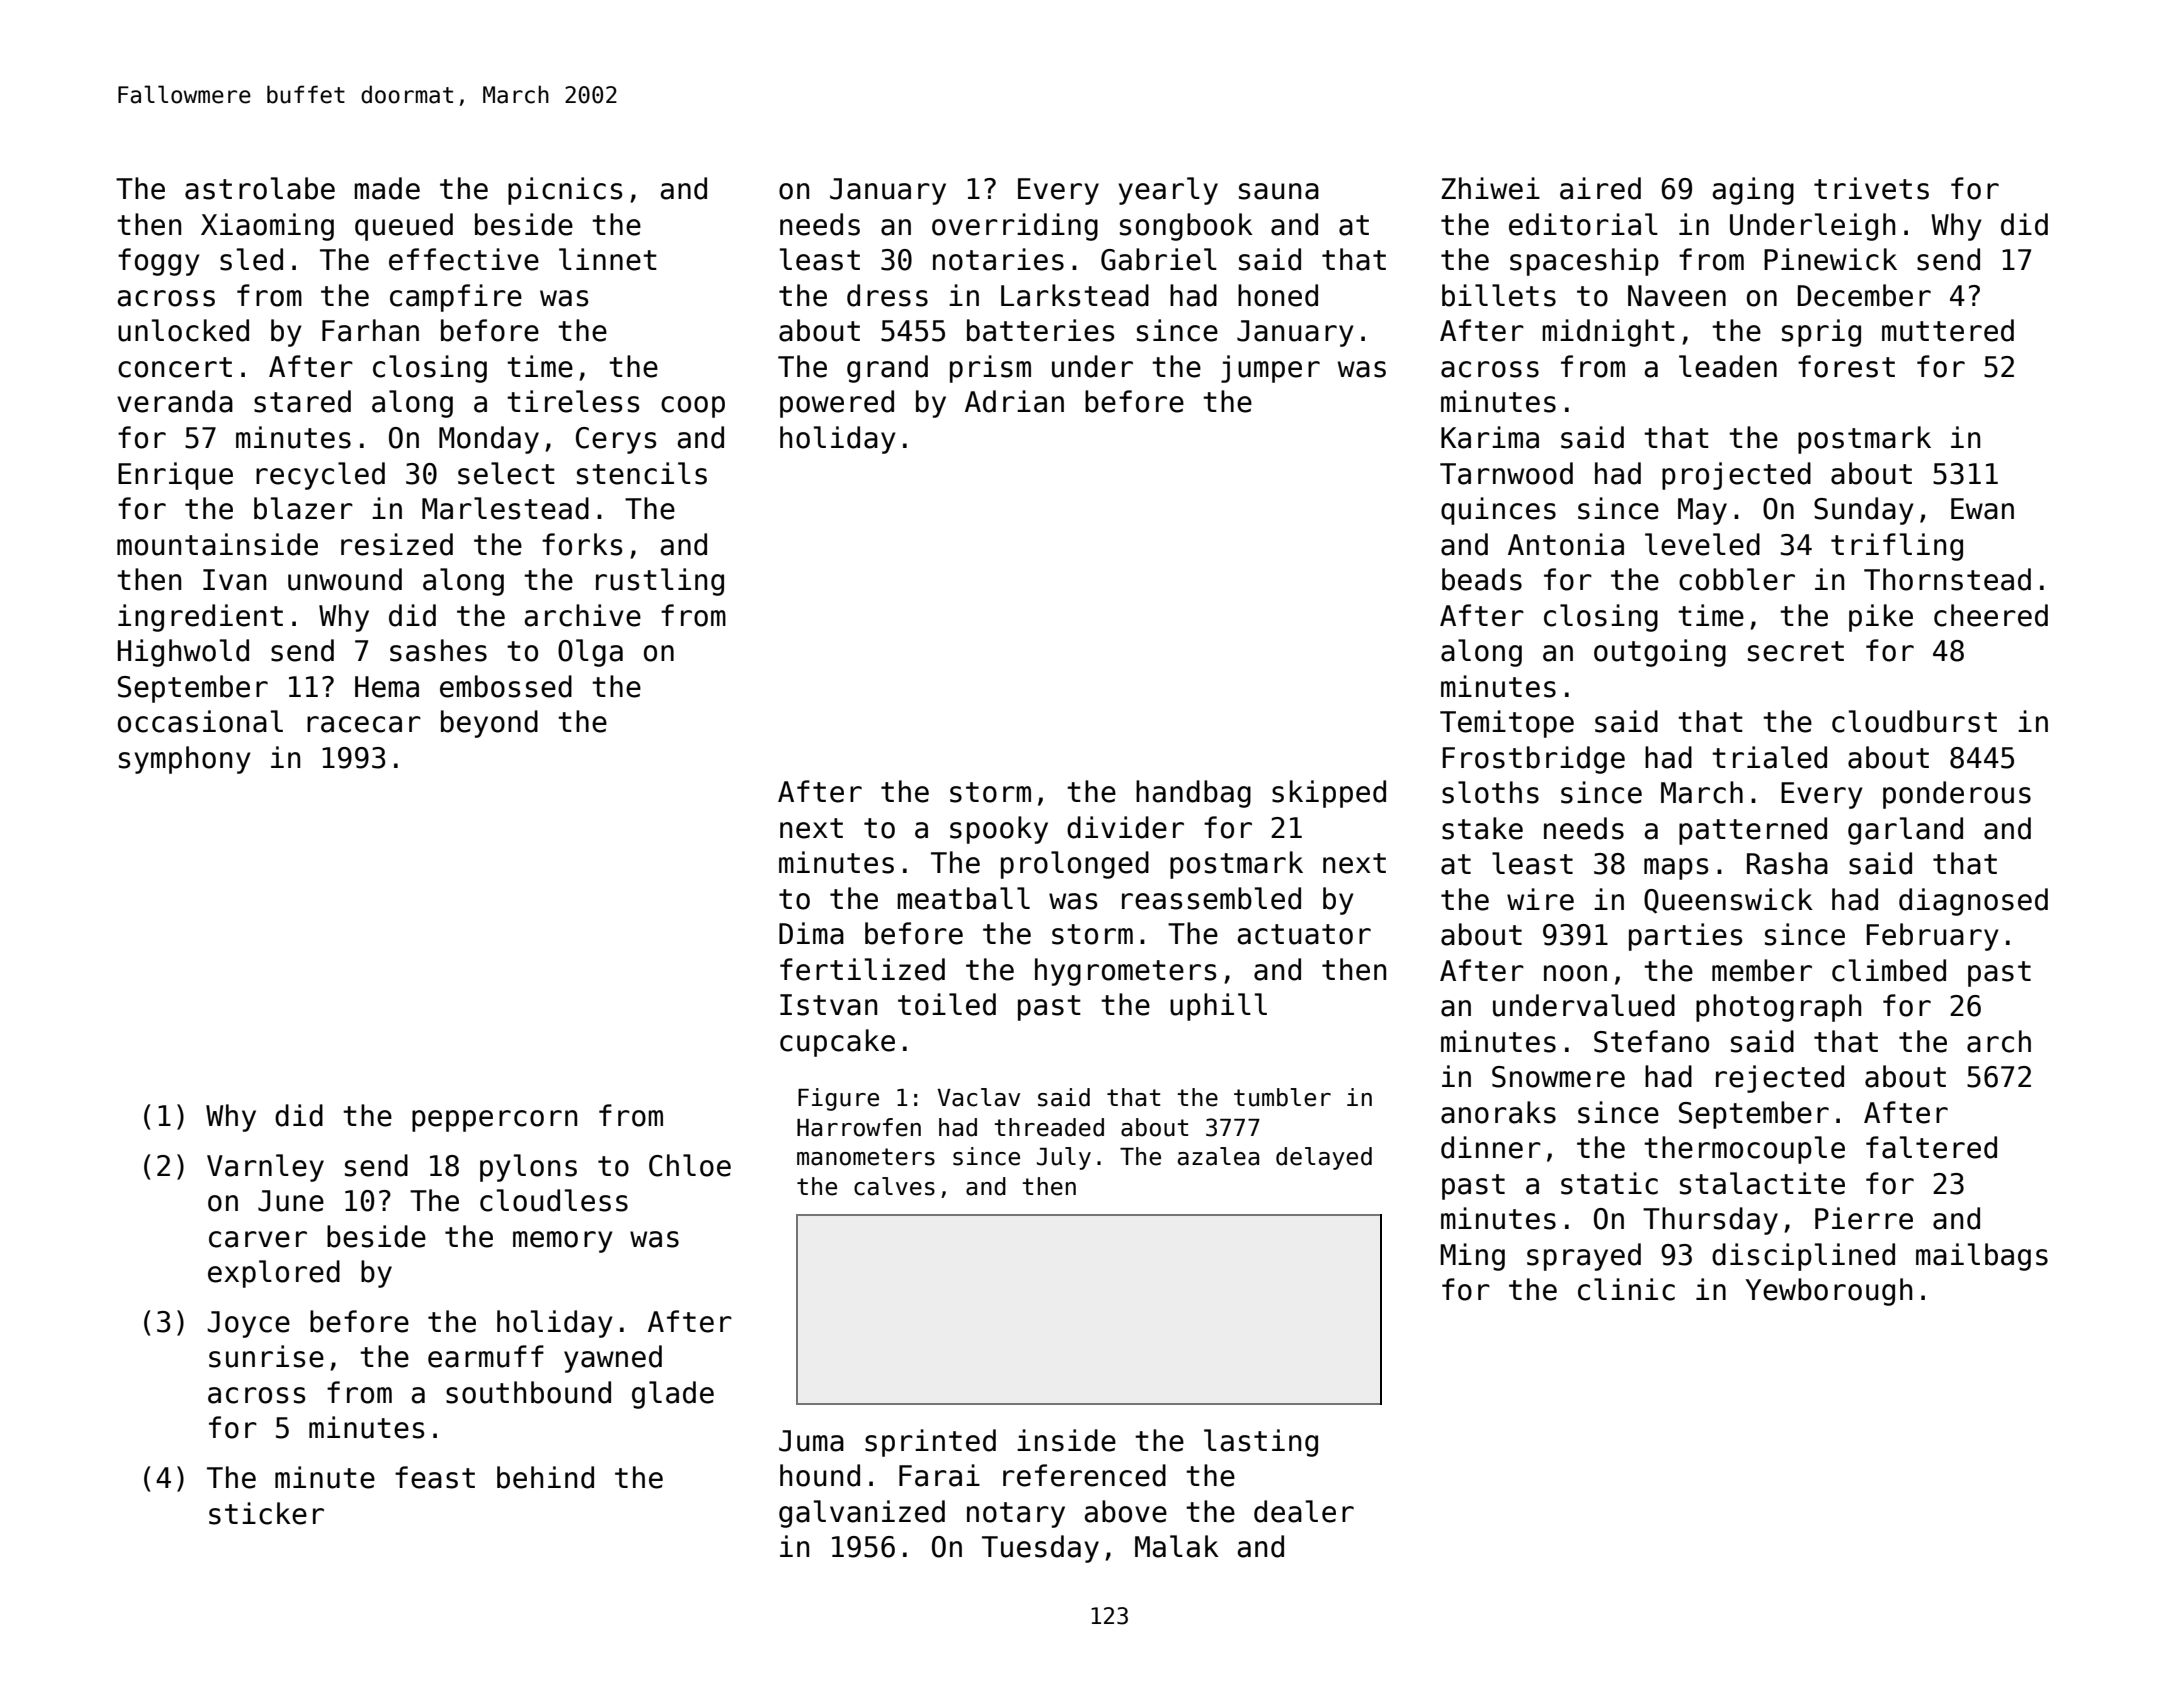 The height and width of the page is (1683, 2178). I want to click on Figure, so click(838, 1099).
